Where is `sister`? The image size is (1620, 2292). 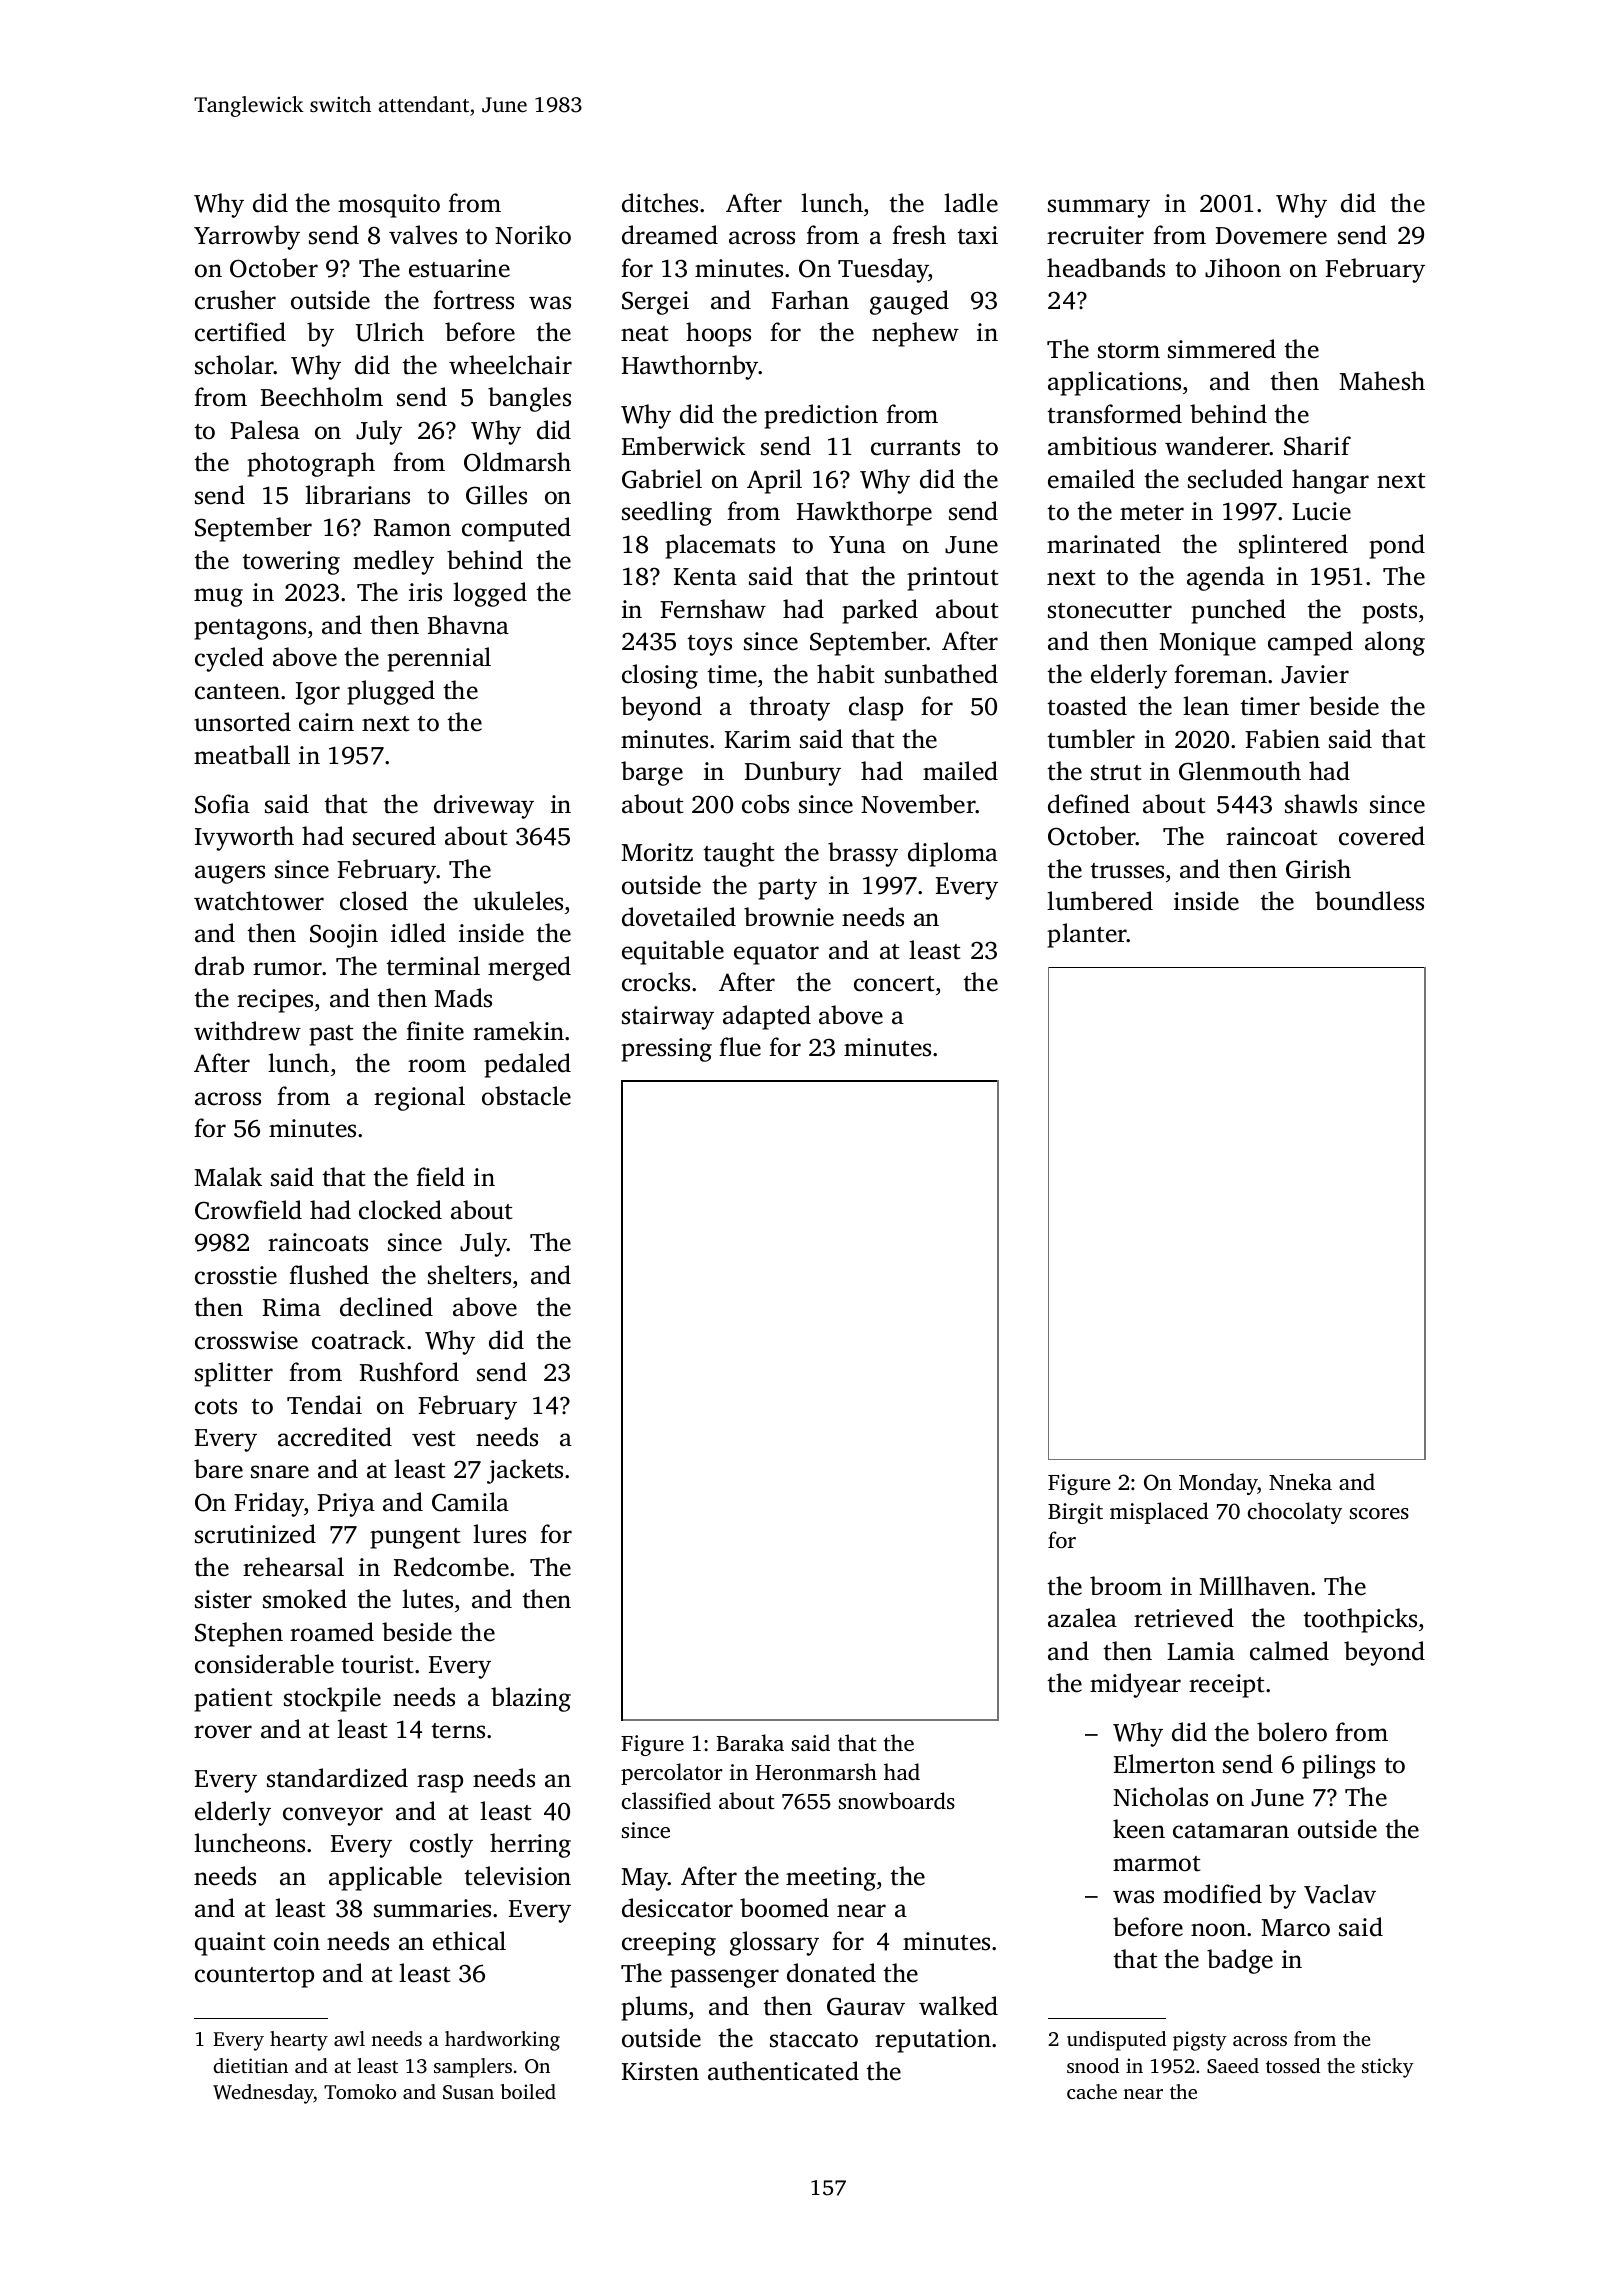
sister is located at coordinates (223, 1599).
